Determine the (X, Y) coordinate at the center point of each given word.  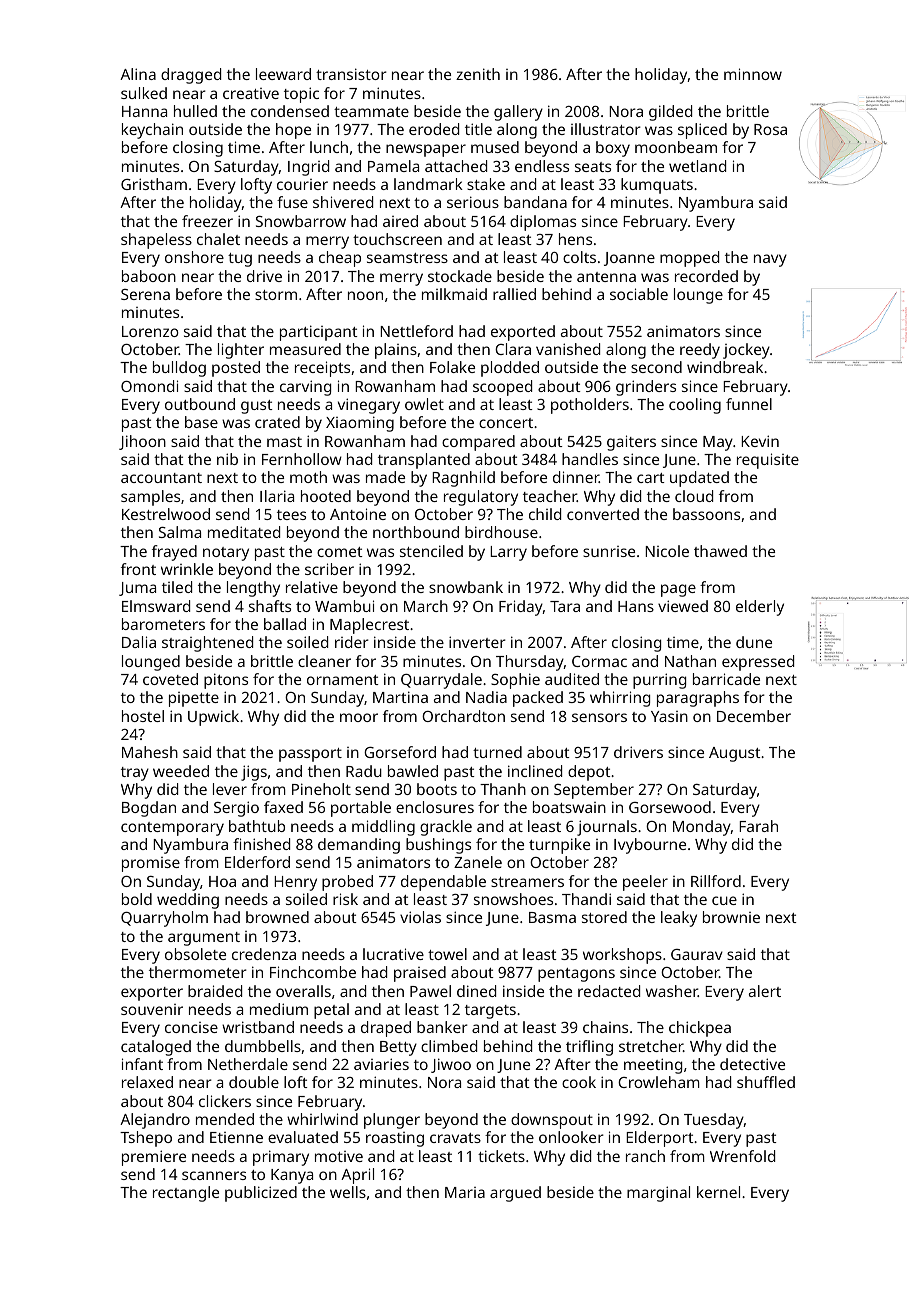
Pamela (393, 166)
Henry (295, 883)
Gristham (154, 184)
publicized (261, 1194)
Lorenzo (150, 331)
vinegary (369, 406)
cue (724, 900)
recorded (706, 276)
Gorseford (400, 752)
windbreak (725, 367)
